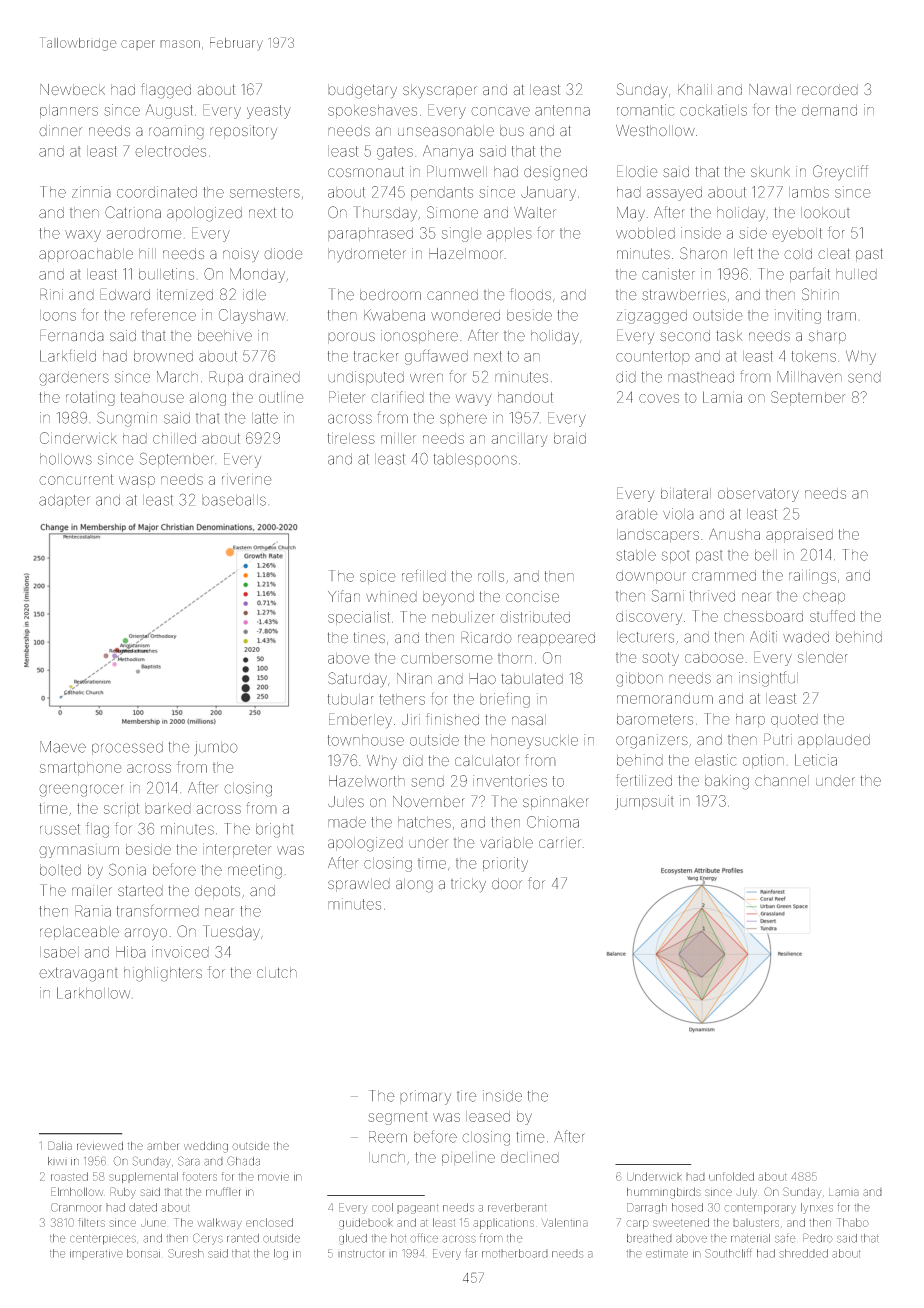 Image resolution: width=924 pixels, height=1308 pixels. I want to click on antenna, so click(562, 110).
